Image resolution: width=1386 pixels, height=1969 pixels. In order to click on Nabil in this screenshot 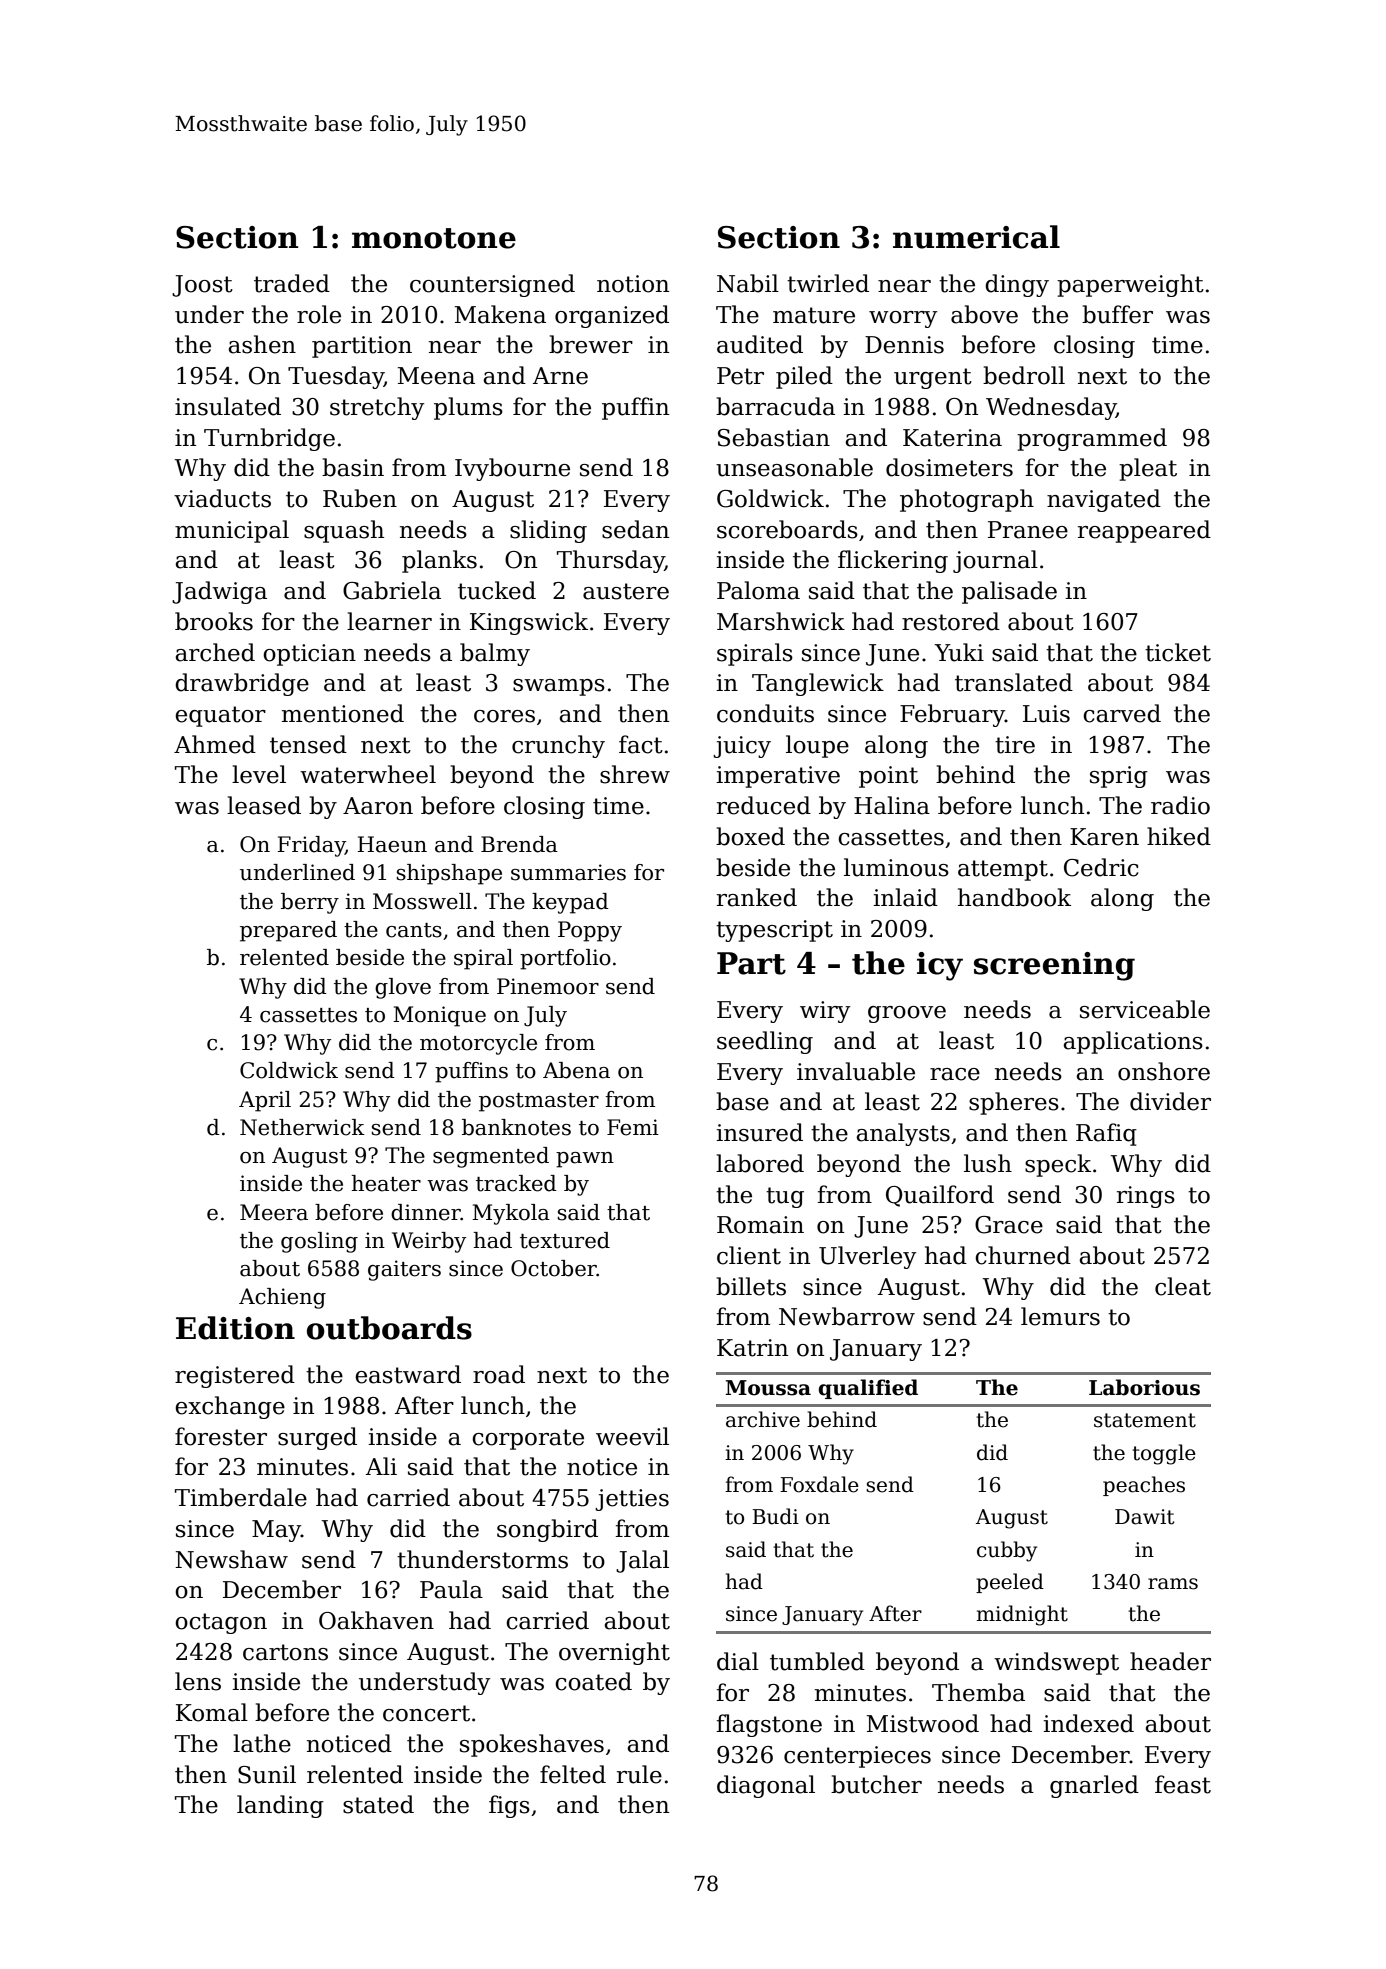, I will do `click(748, 283)`.
